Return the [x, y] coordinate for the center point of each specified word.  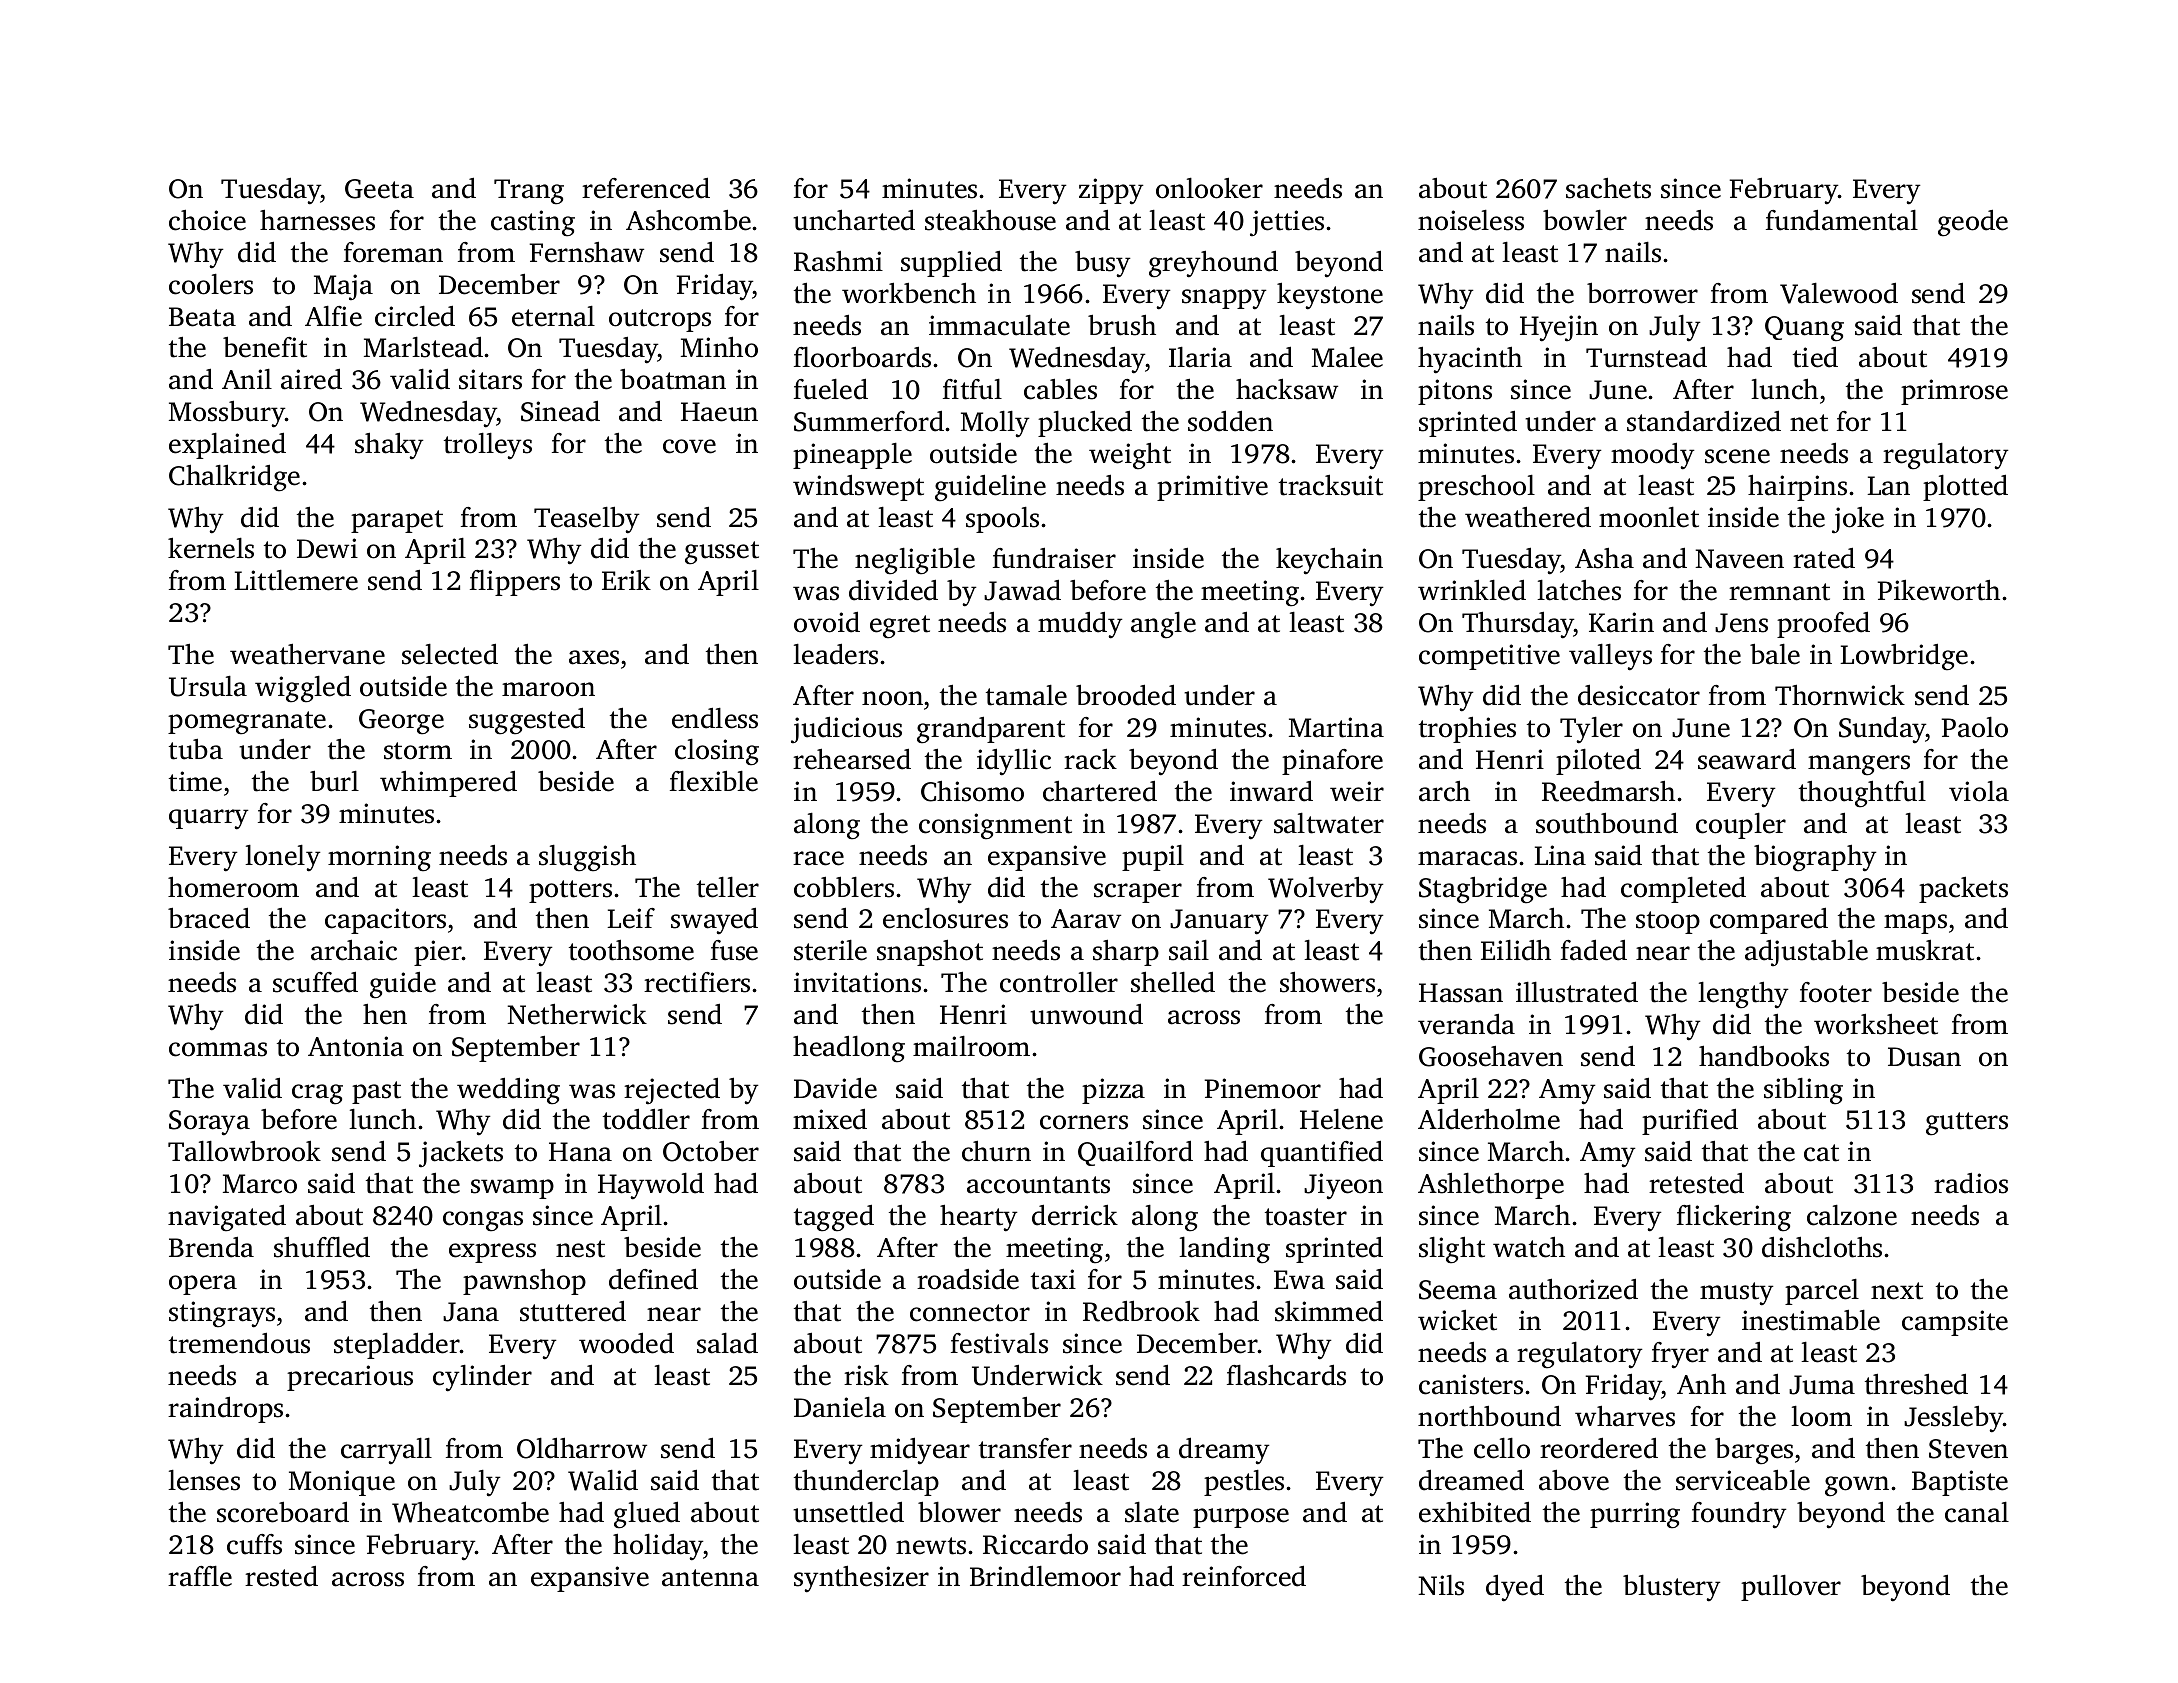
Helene [1341, 1119]
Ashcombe [688, 220]
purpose [1241, 1518]
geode [1973, 223]
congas [483, 1221]
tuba [196, 749]
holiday [658, 1547]
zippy [1111, 191]
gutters [1967, 1124]
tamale [1026, 695]
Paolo [1975, 727]
